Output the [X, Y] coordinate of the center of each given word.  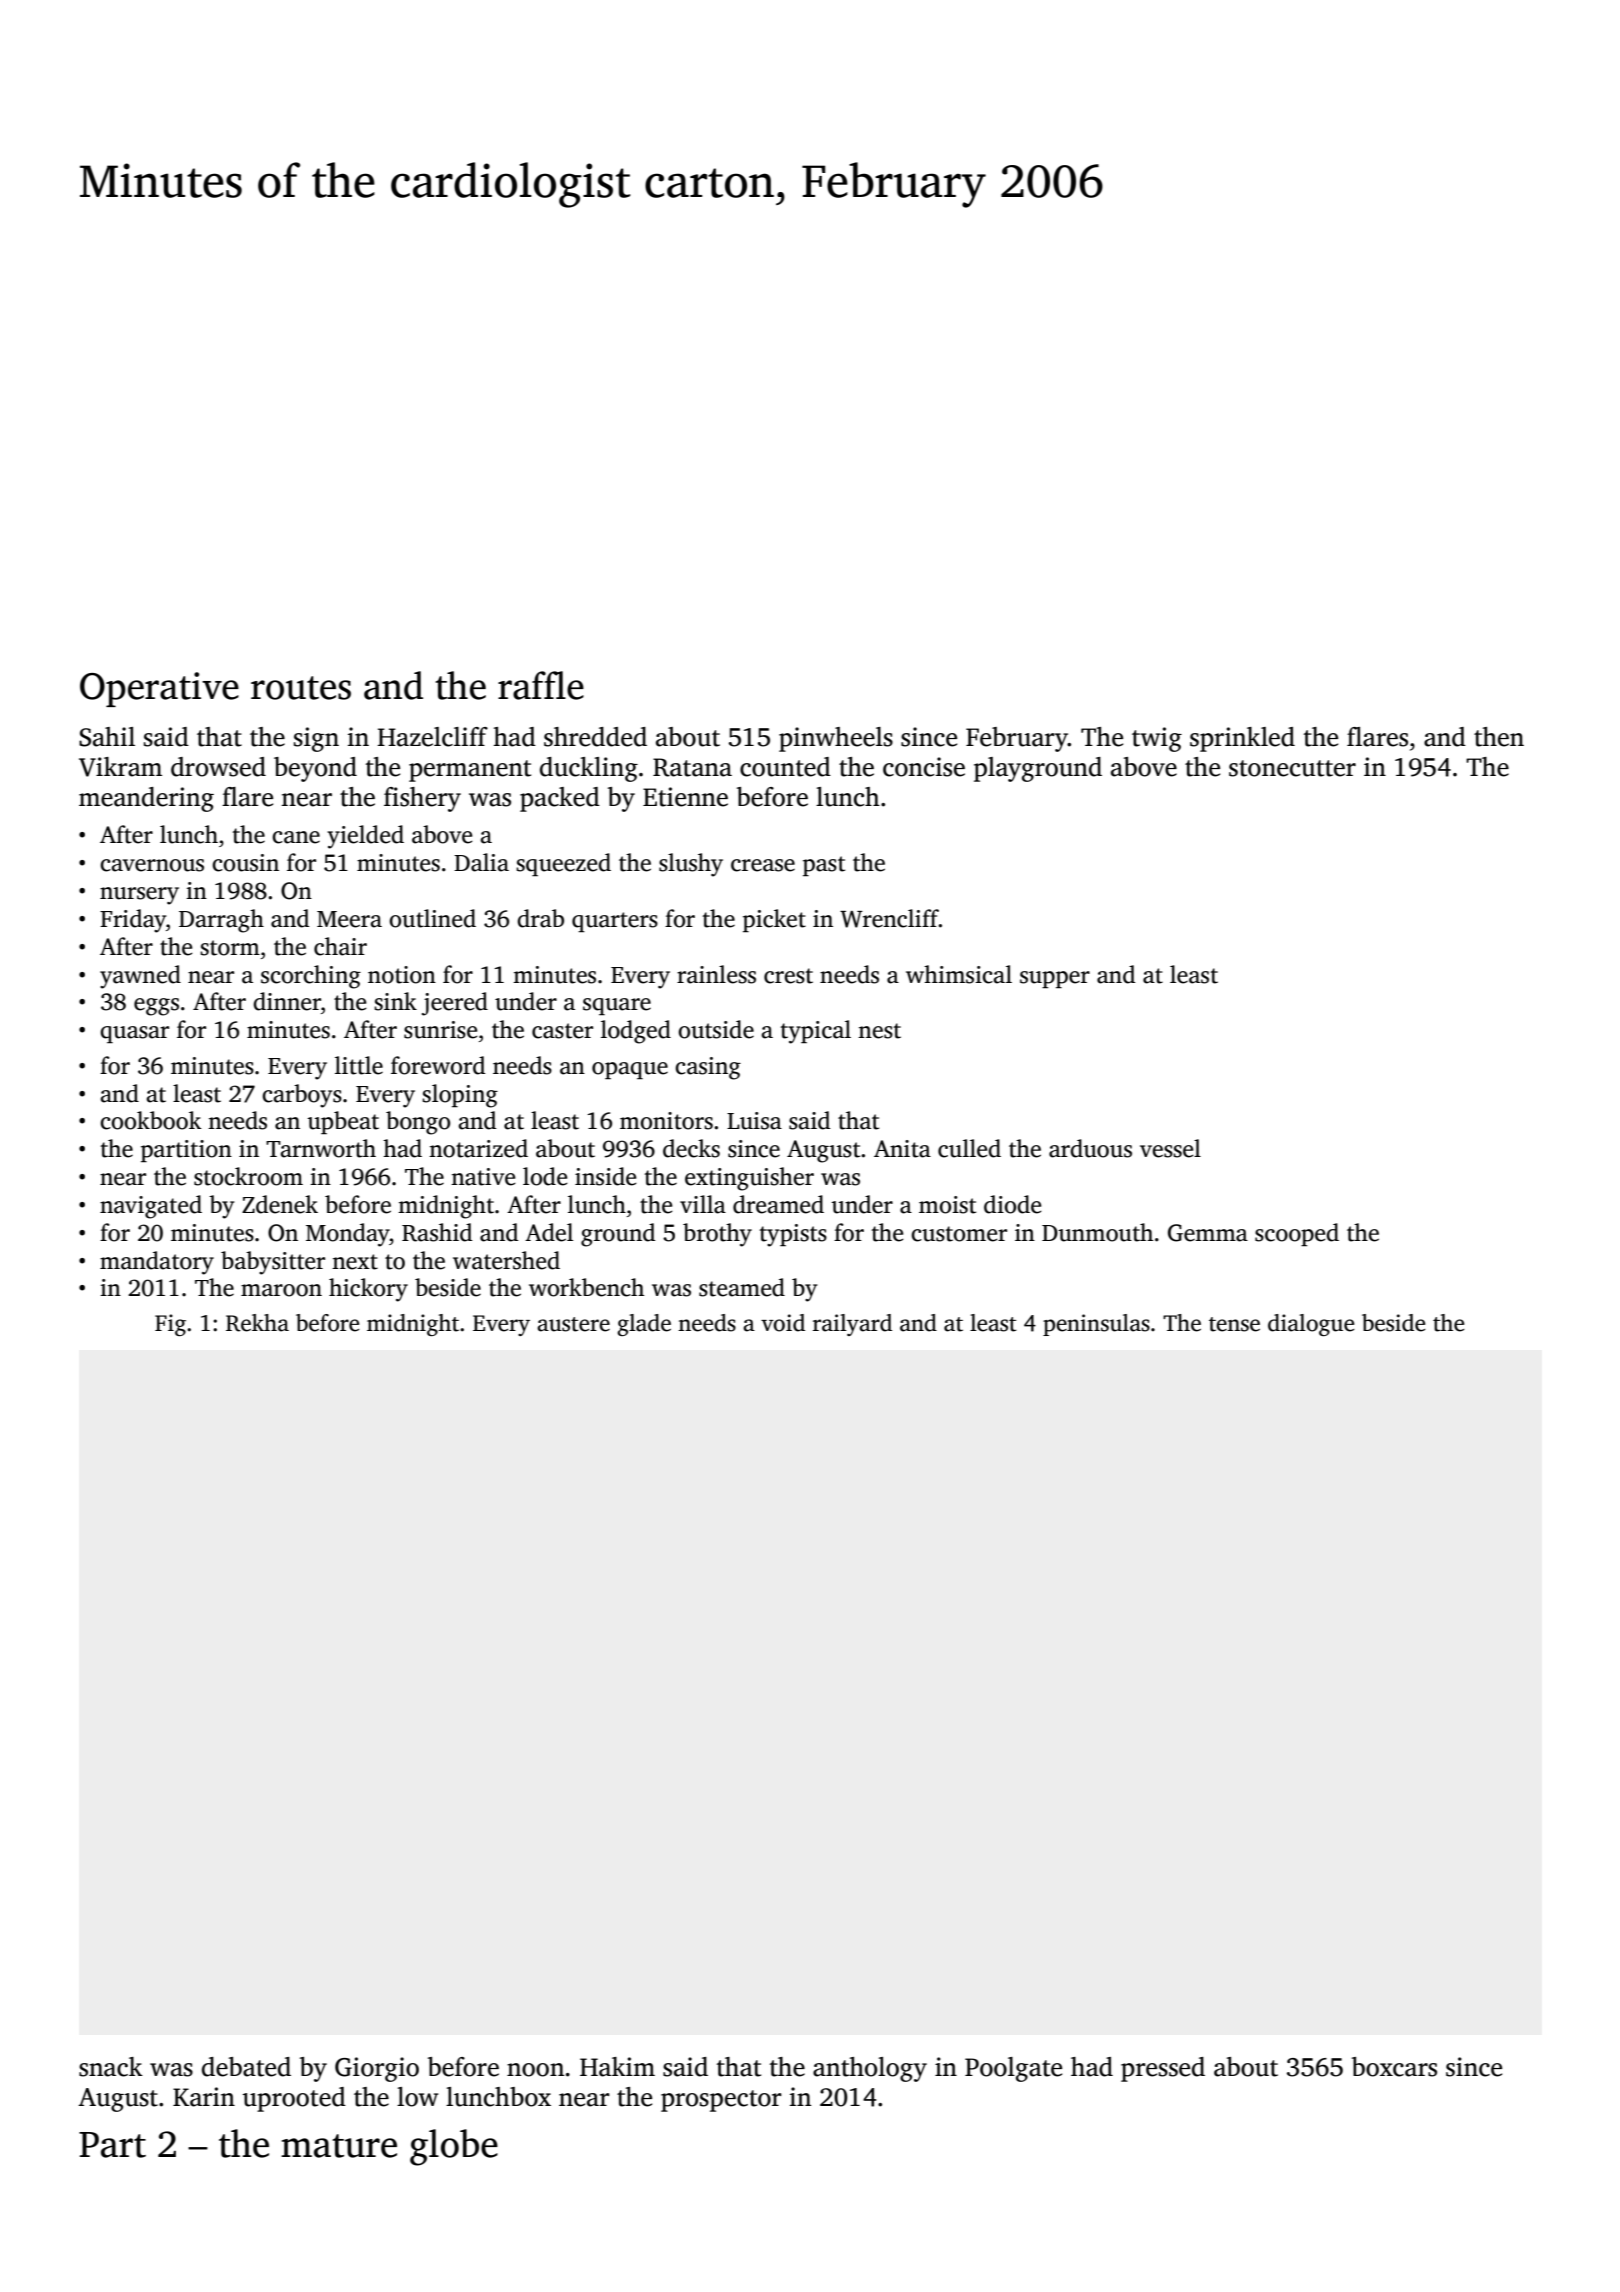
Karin [204, 2097]
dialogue [1311, 1325]
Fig [170, 1325]
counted [785, 767]
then [1499, 737]
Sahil [107, 737]
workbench [586, 1287]
